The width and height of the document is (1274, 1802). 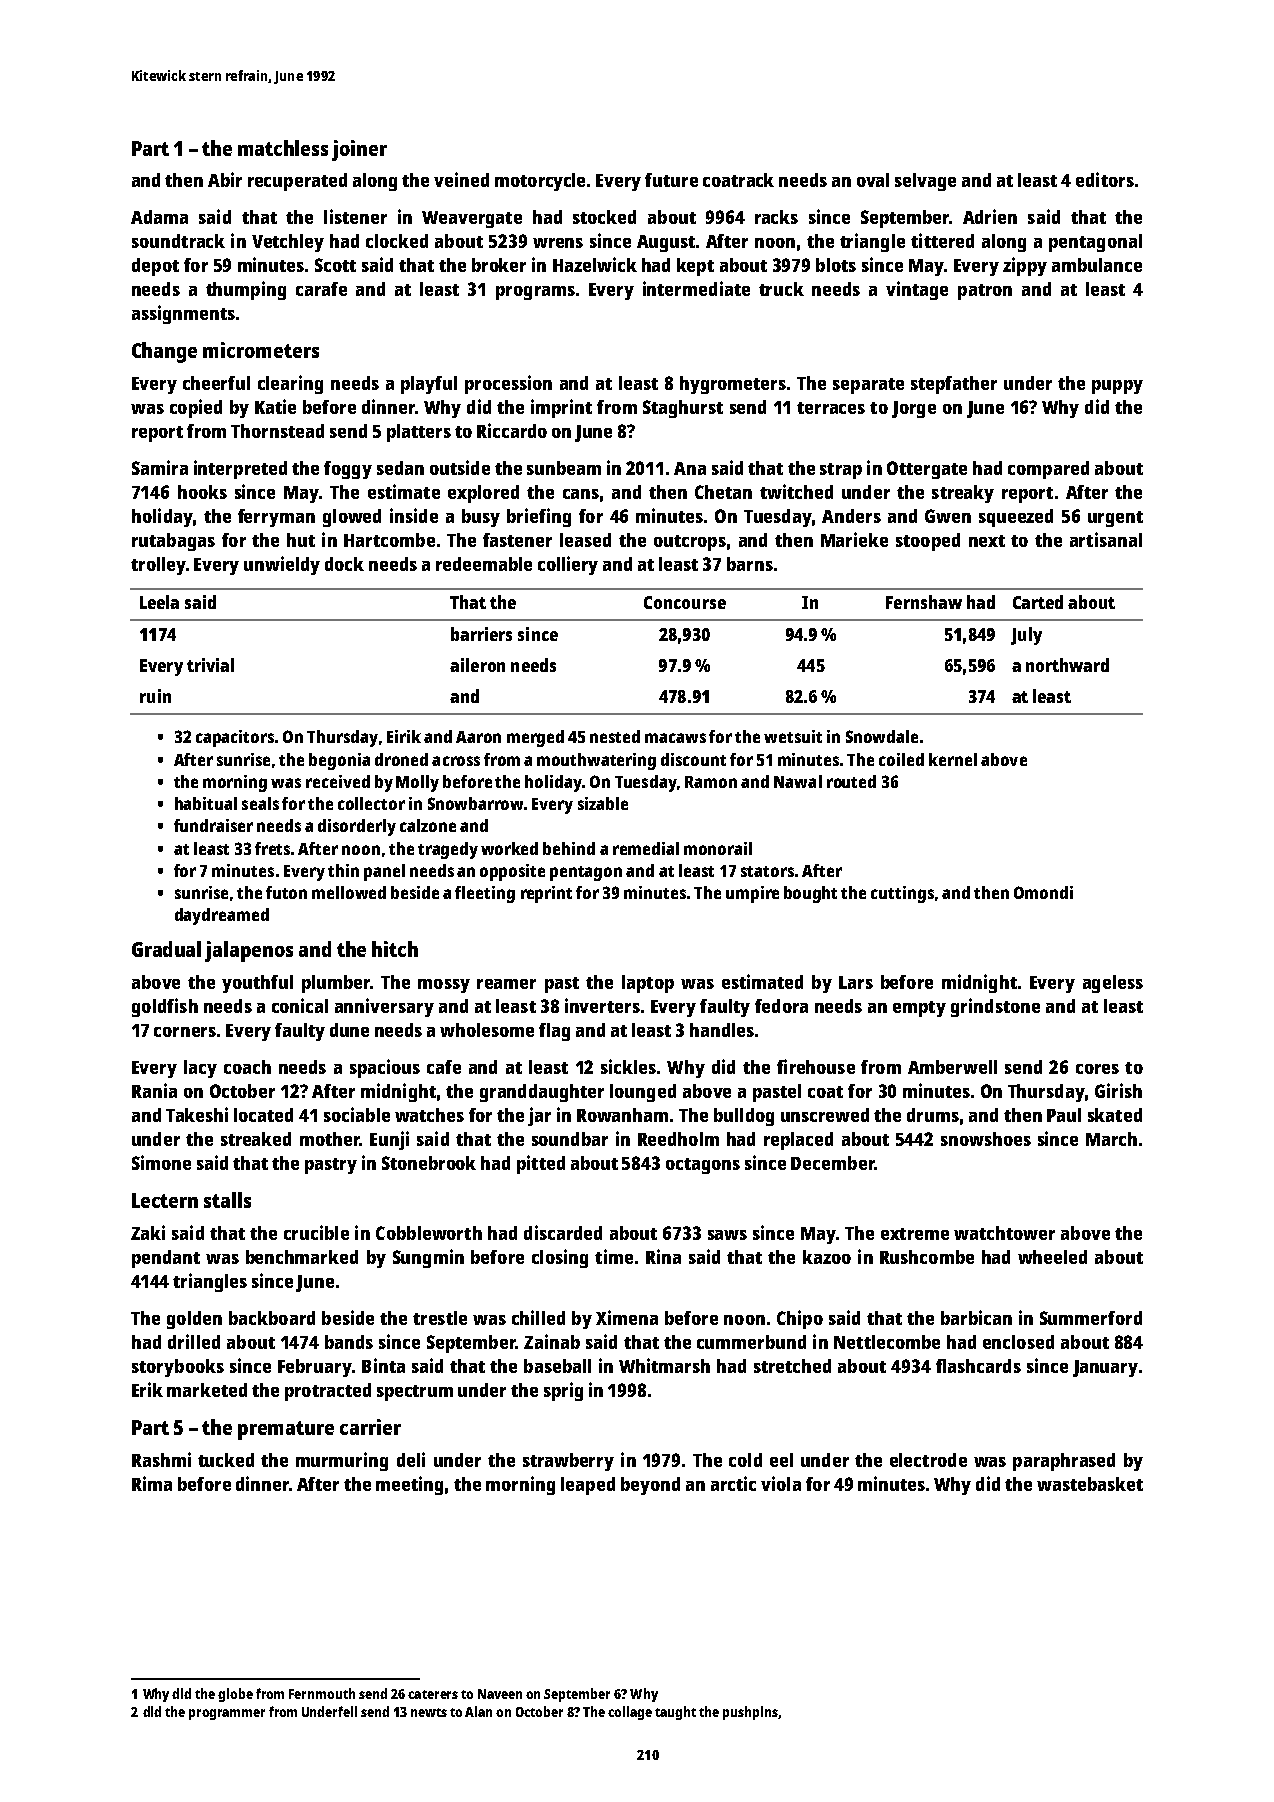 I want to click on ambulance, so click(x=1097, y=265).
